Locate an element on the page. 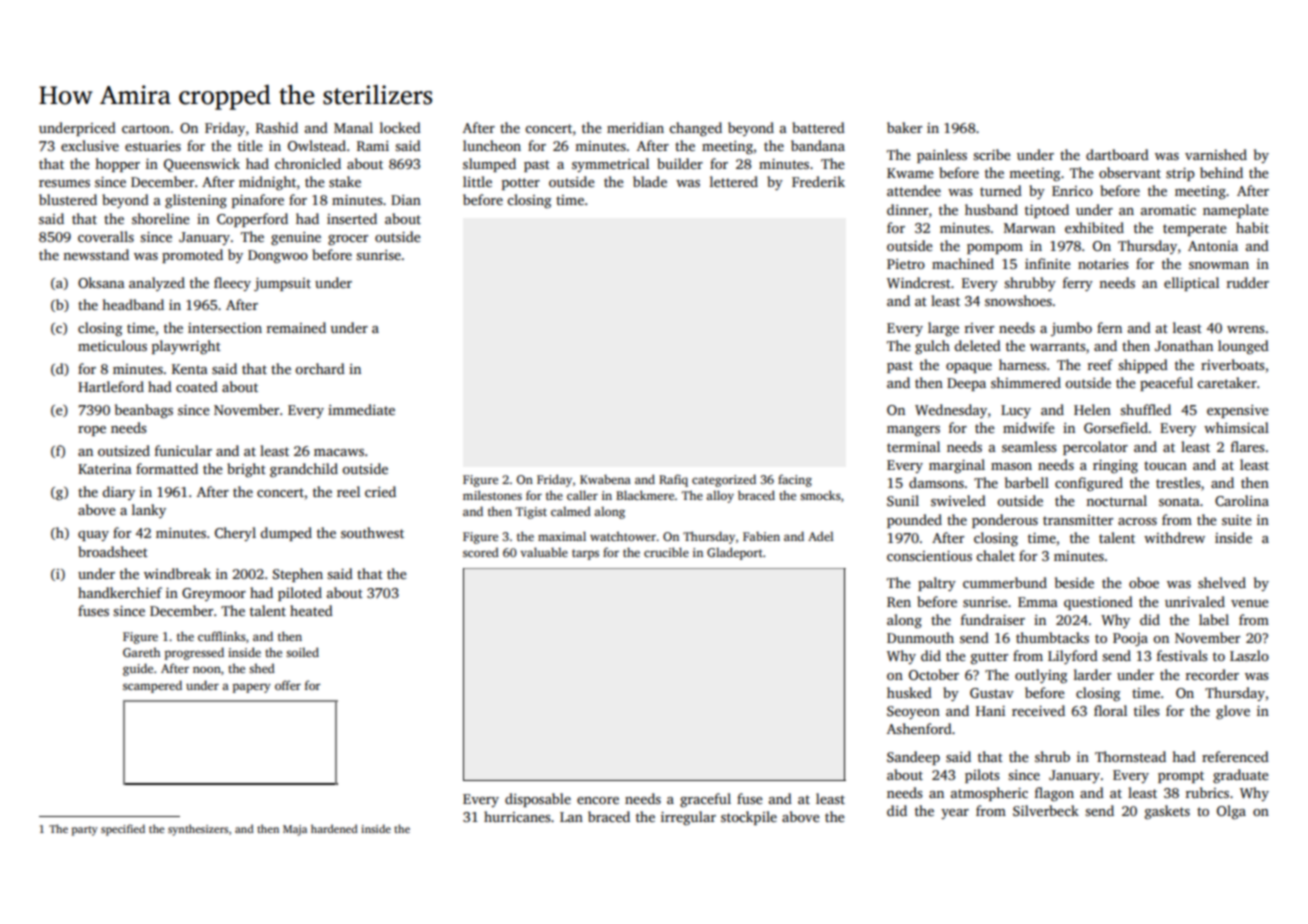  prompt is located at coordinates (1181, 777).
